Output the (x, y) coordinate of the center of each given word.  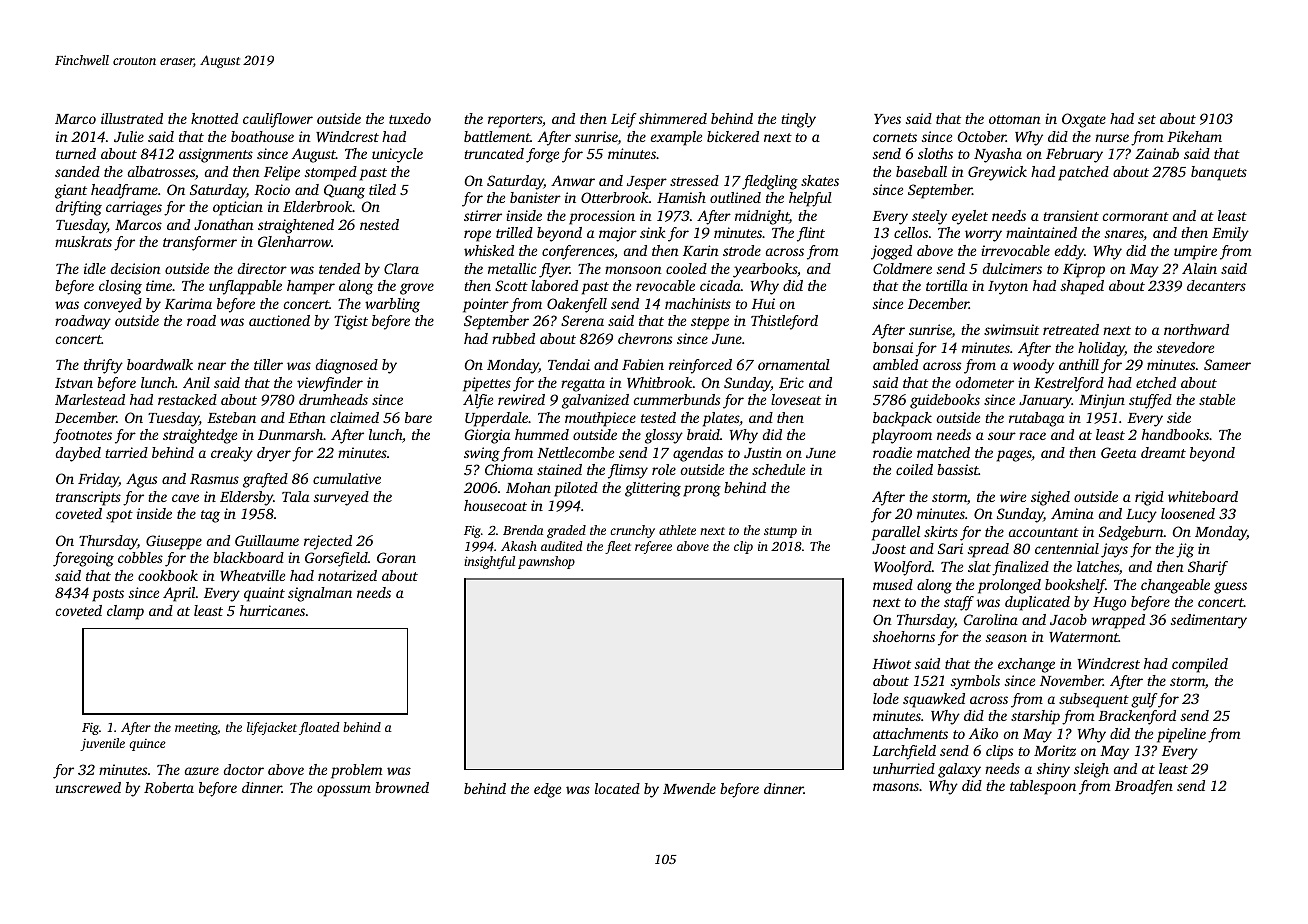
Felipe (282, 173)
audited (562, 546)
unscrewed (88, 787)
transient (1071, 215)
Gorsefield (336, 559)
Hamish (681, 197)
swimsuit (1011, 329)
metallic (512, 268)
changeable (1175, 586)
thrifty (103, 366)
